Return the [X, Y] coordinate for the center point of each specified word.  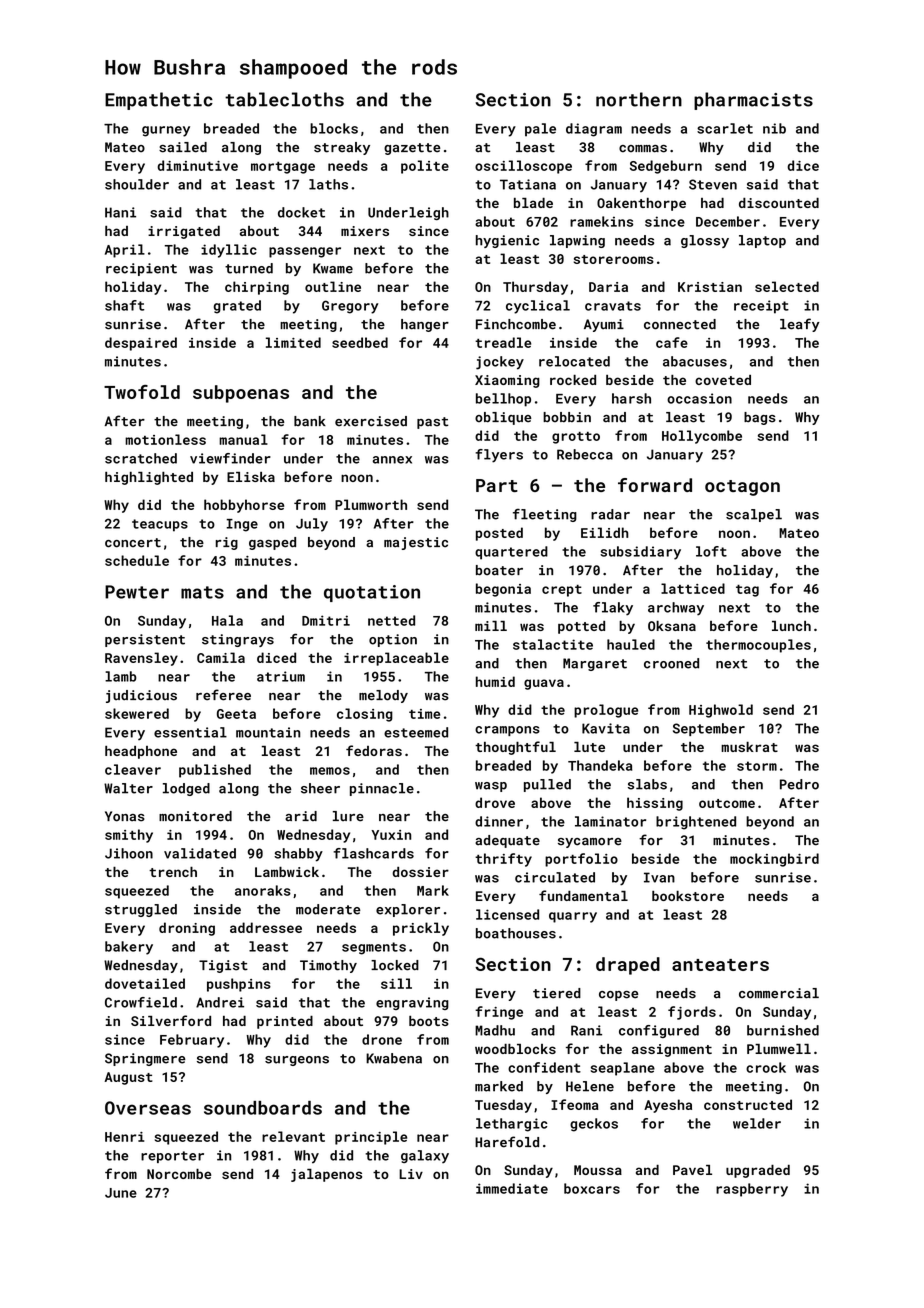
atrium [281, 676]
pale [540, 130]
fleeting [545, 515]
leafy [800, 325]
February [192, 1041]
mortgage [283, 168]
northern [639, 99]
